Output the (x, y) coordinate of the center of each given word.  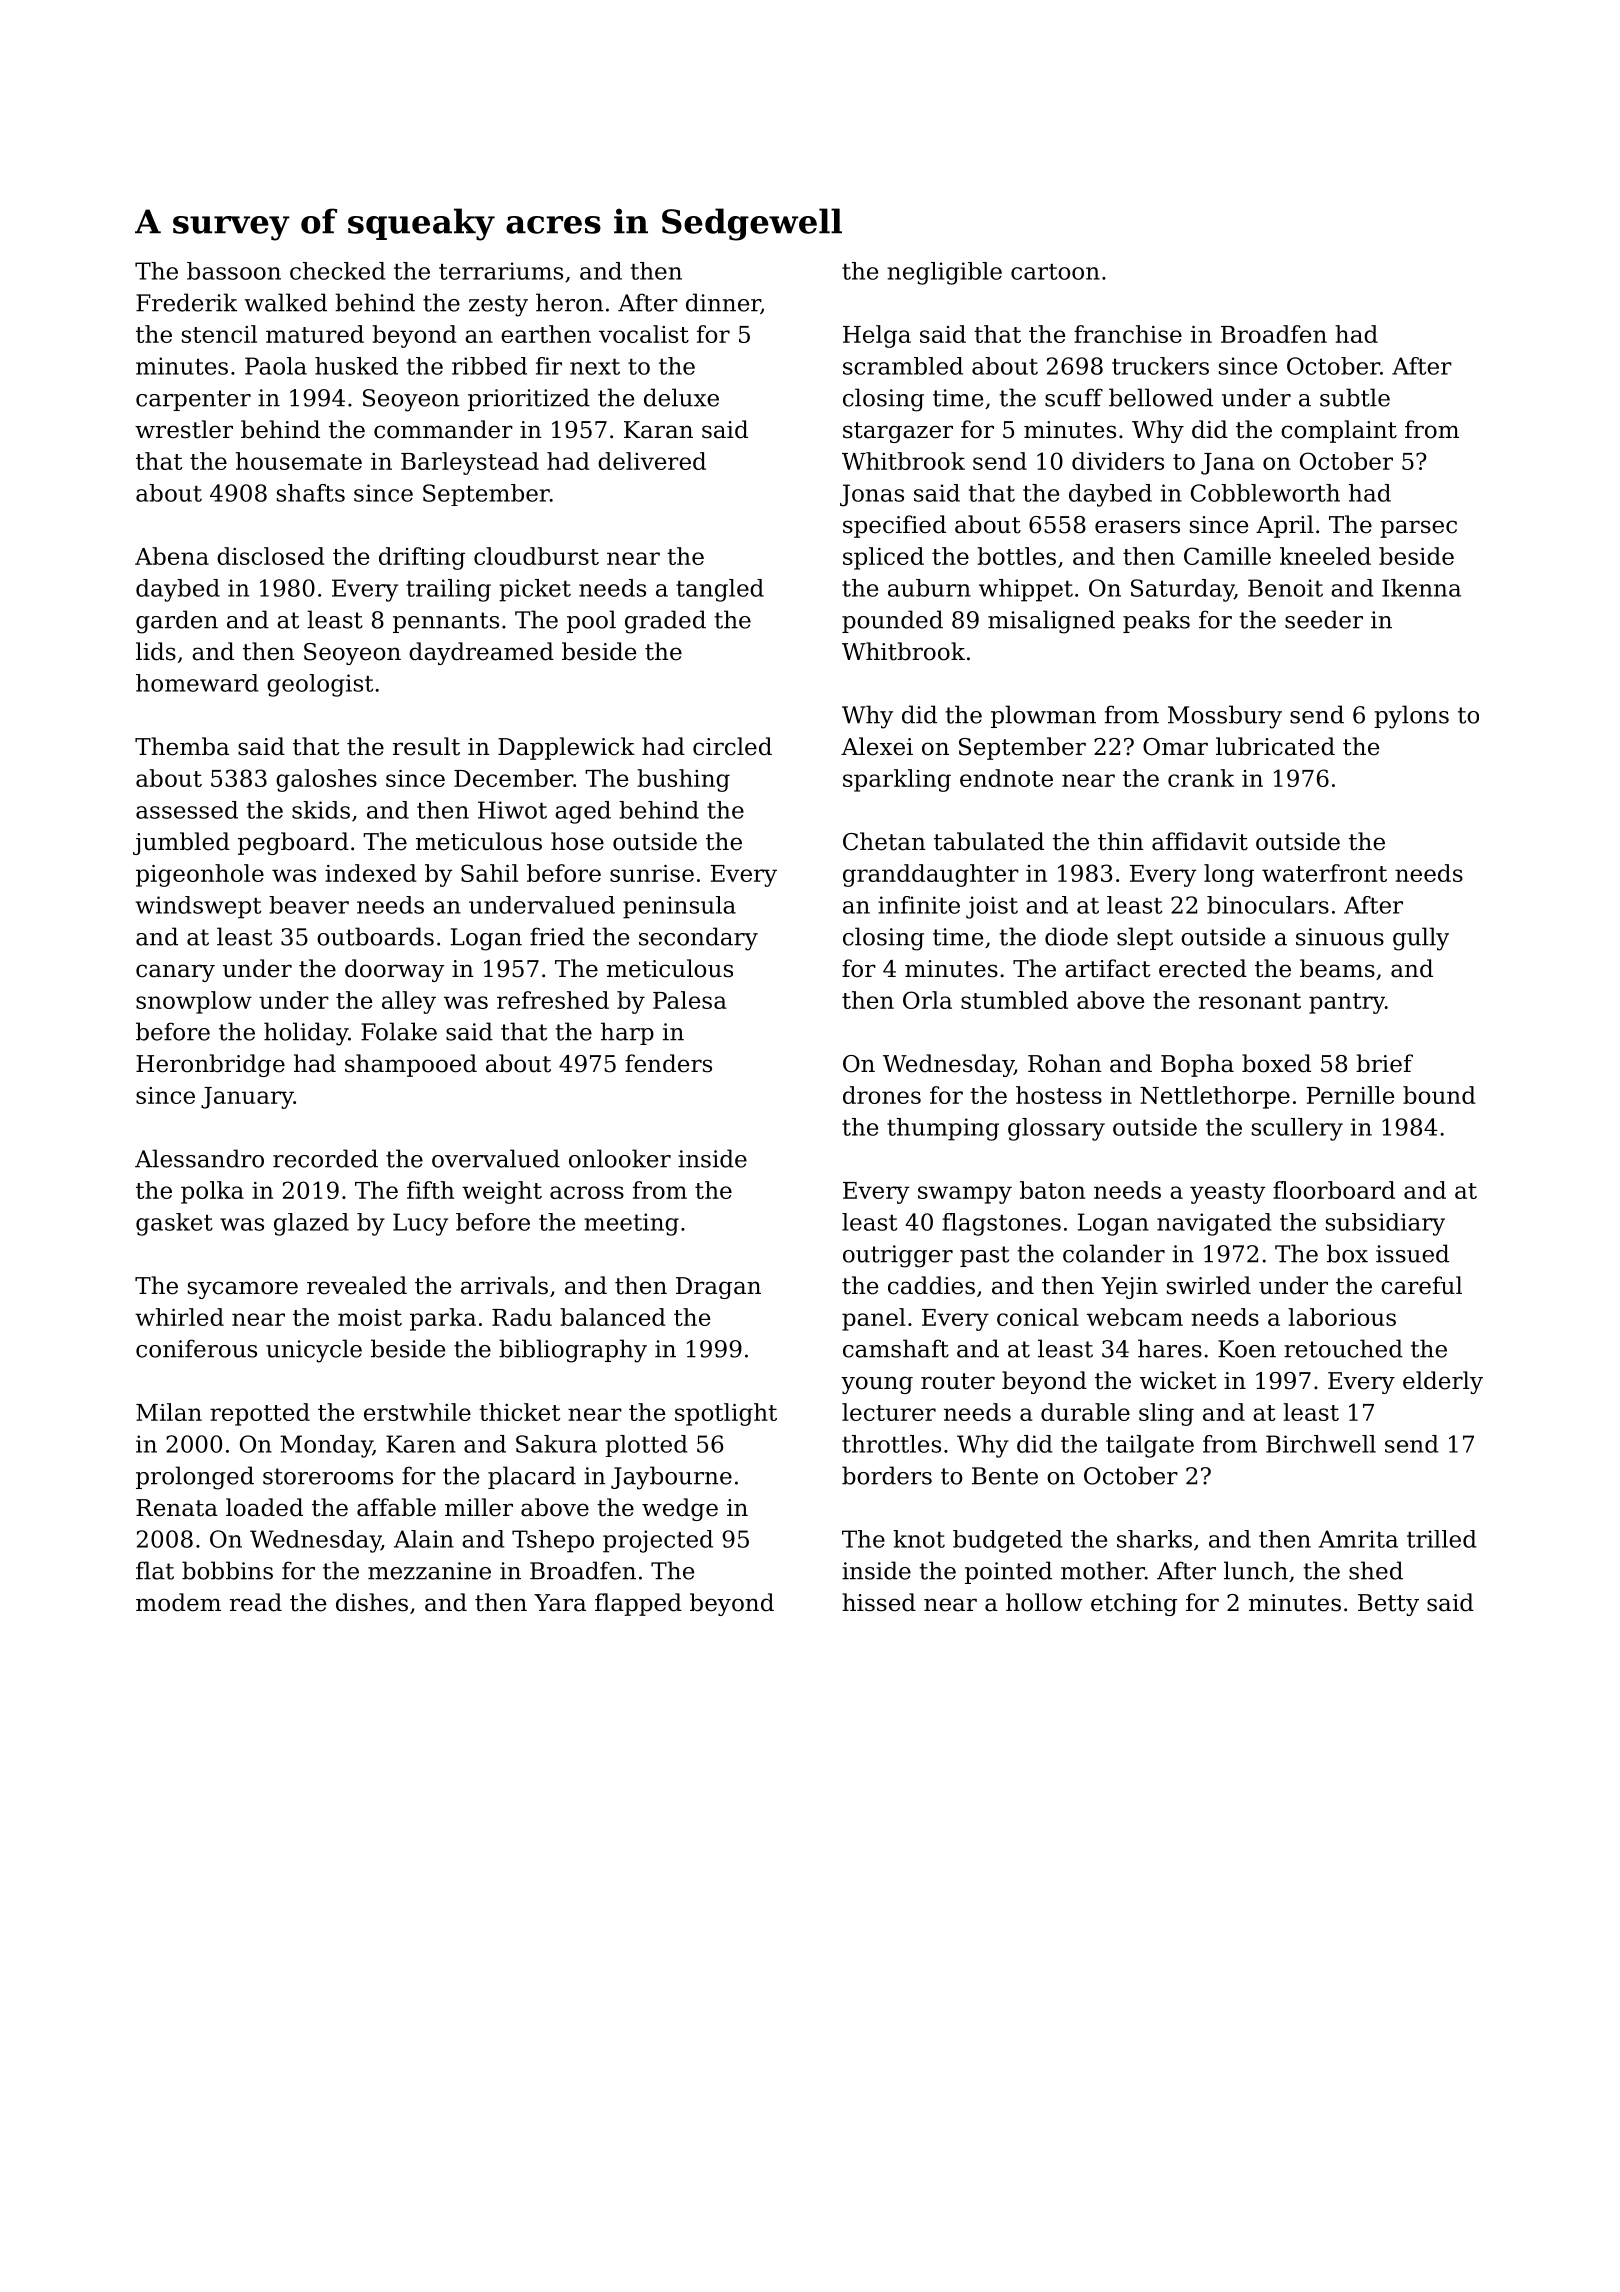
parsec (1418, 529)
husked (356, 366)
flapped (638, 1604)
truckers (1160, 366)
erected (1203, 968)
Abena (172, 556)
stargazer (898, 432)
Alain (424, 1539)
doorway (395, 970)
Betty (1388, 1605)
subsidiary (1385, 1224)
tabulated (989, 841)
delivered (652, 461)
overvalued (496, 1158)
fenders (668, 1063)
